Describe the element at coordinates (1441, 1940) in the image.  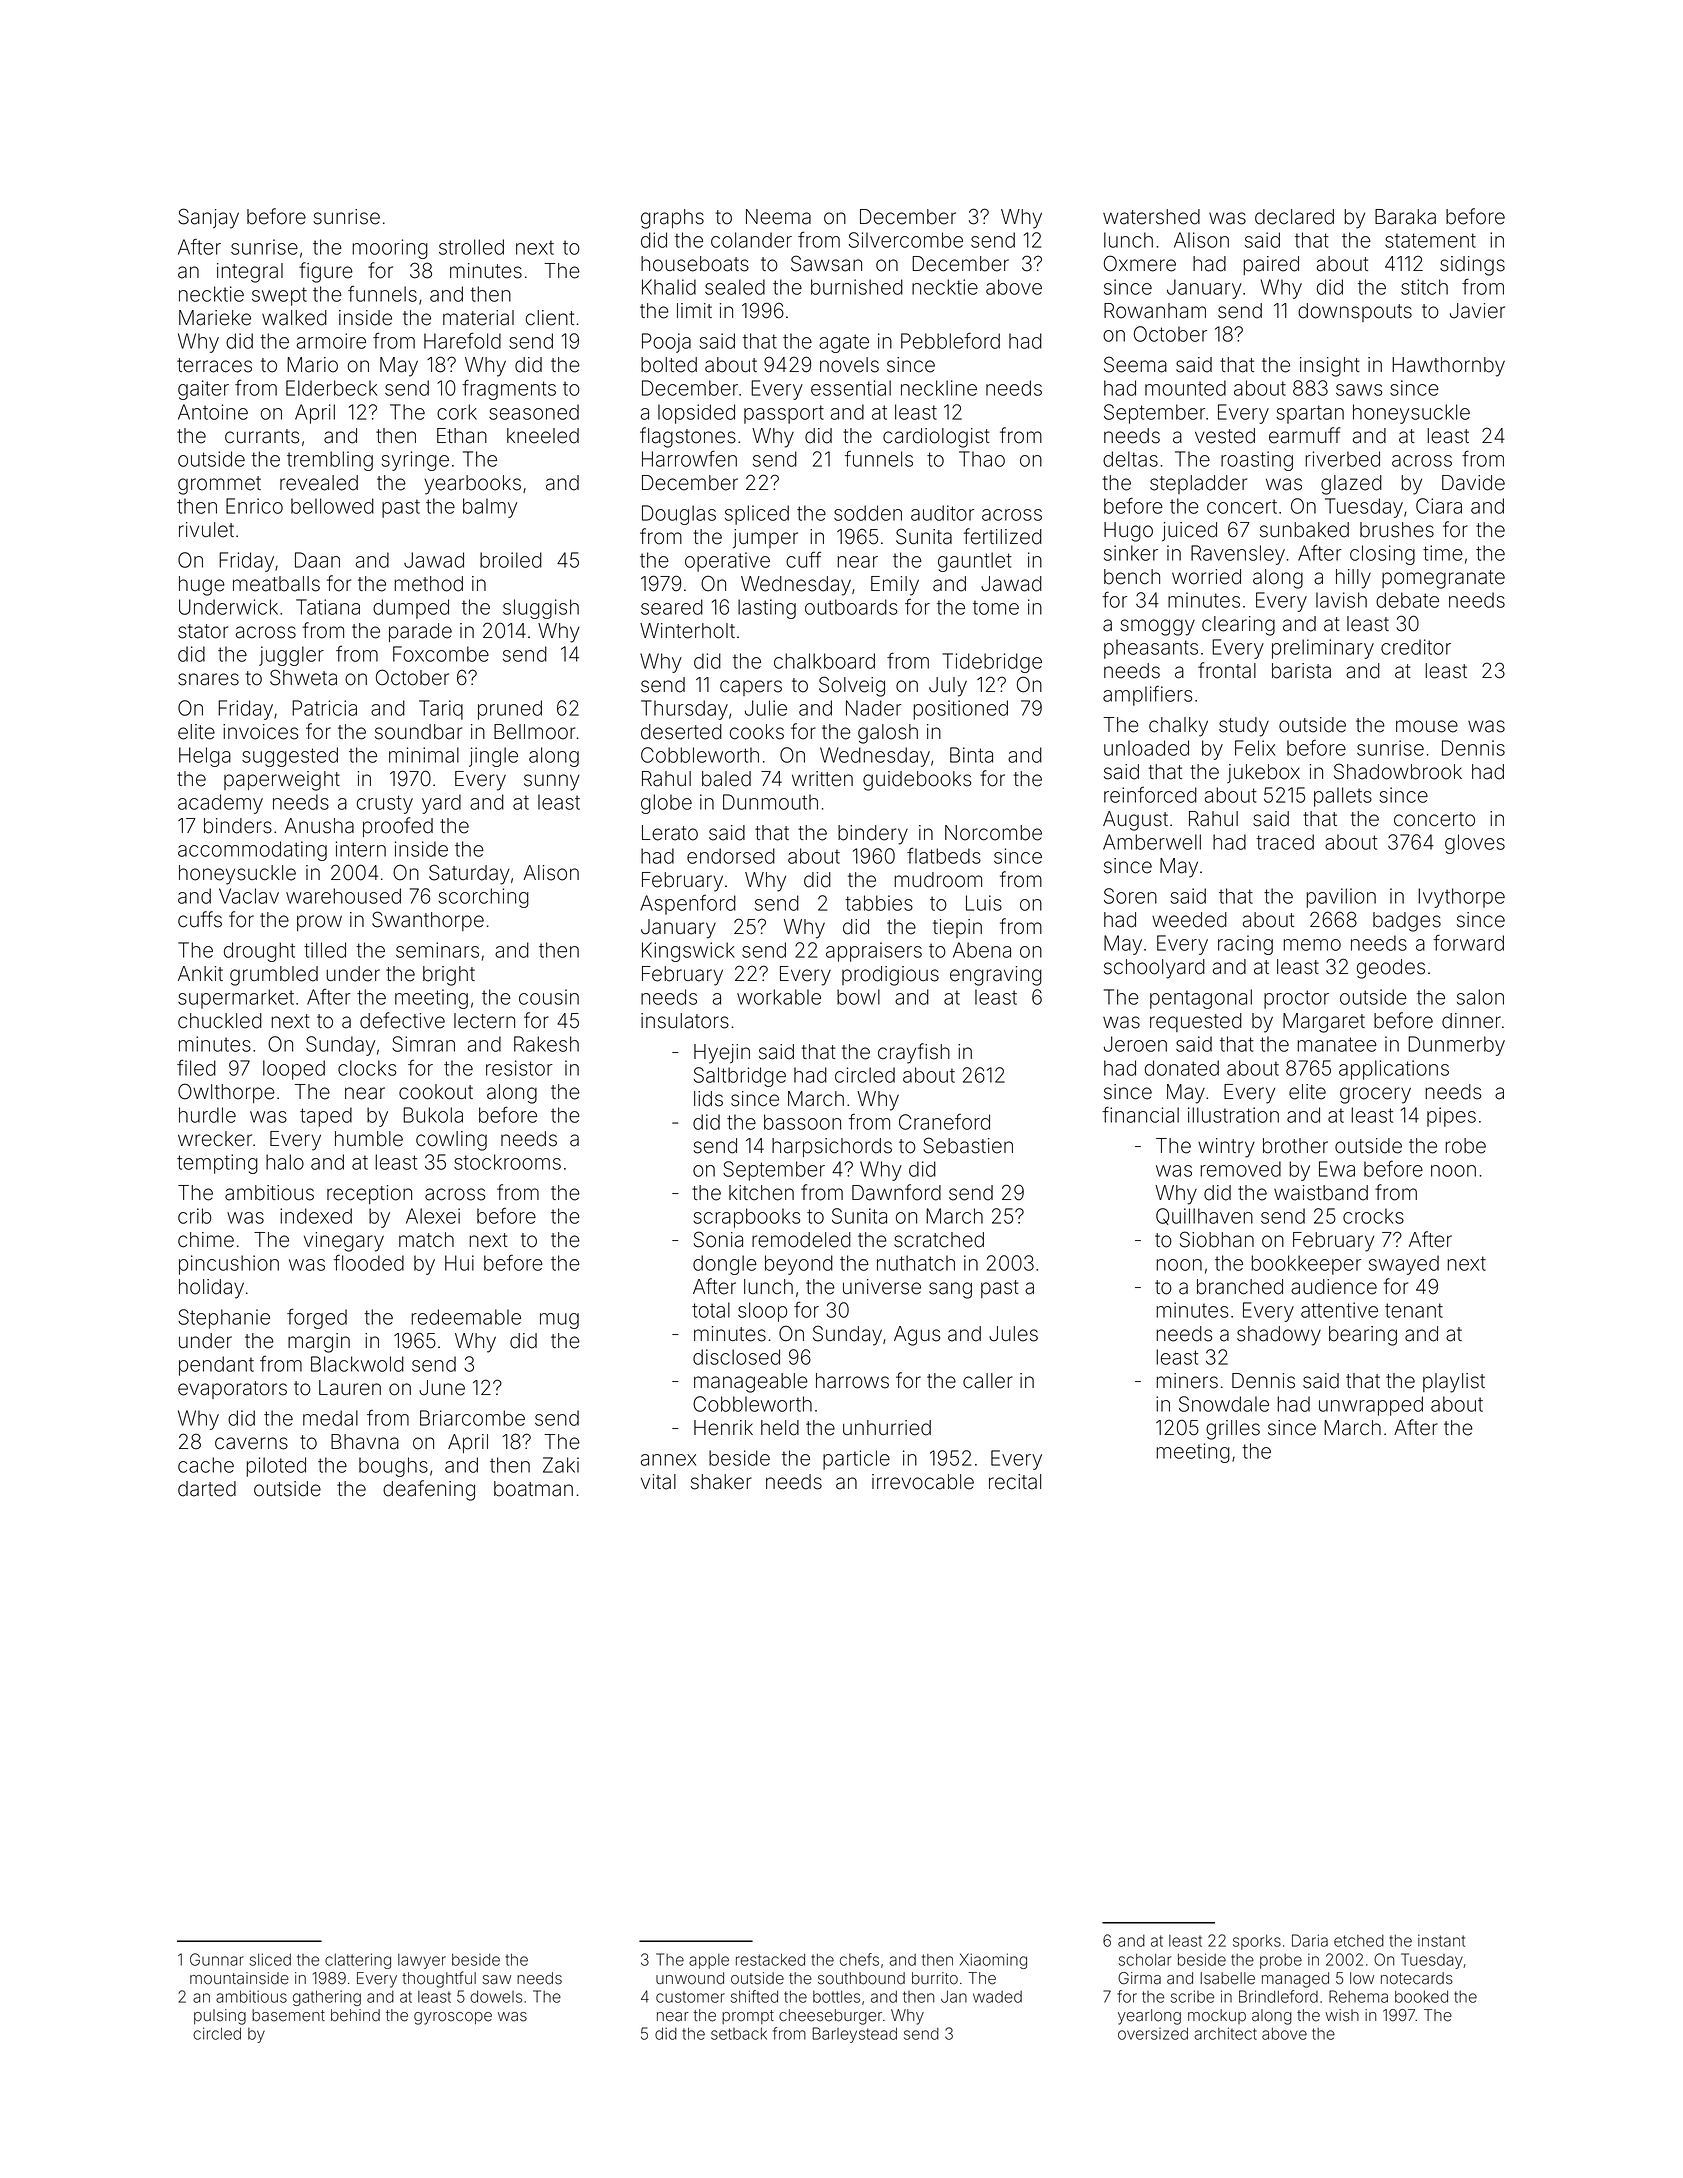
I see `instant` at that location.
